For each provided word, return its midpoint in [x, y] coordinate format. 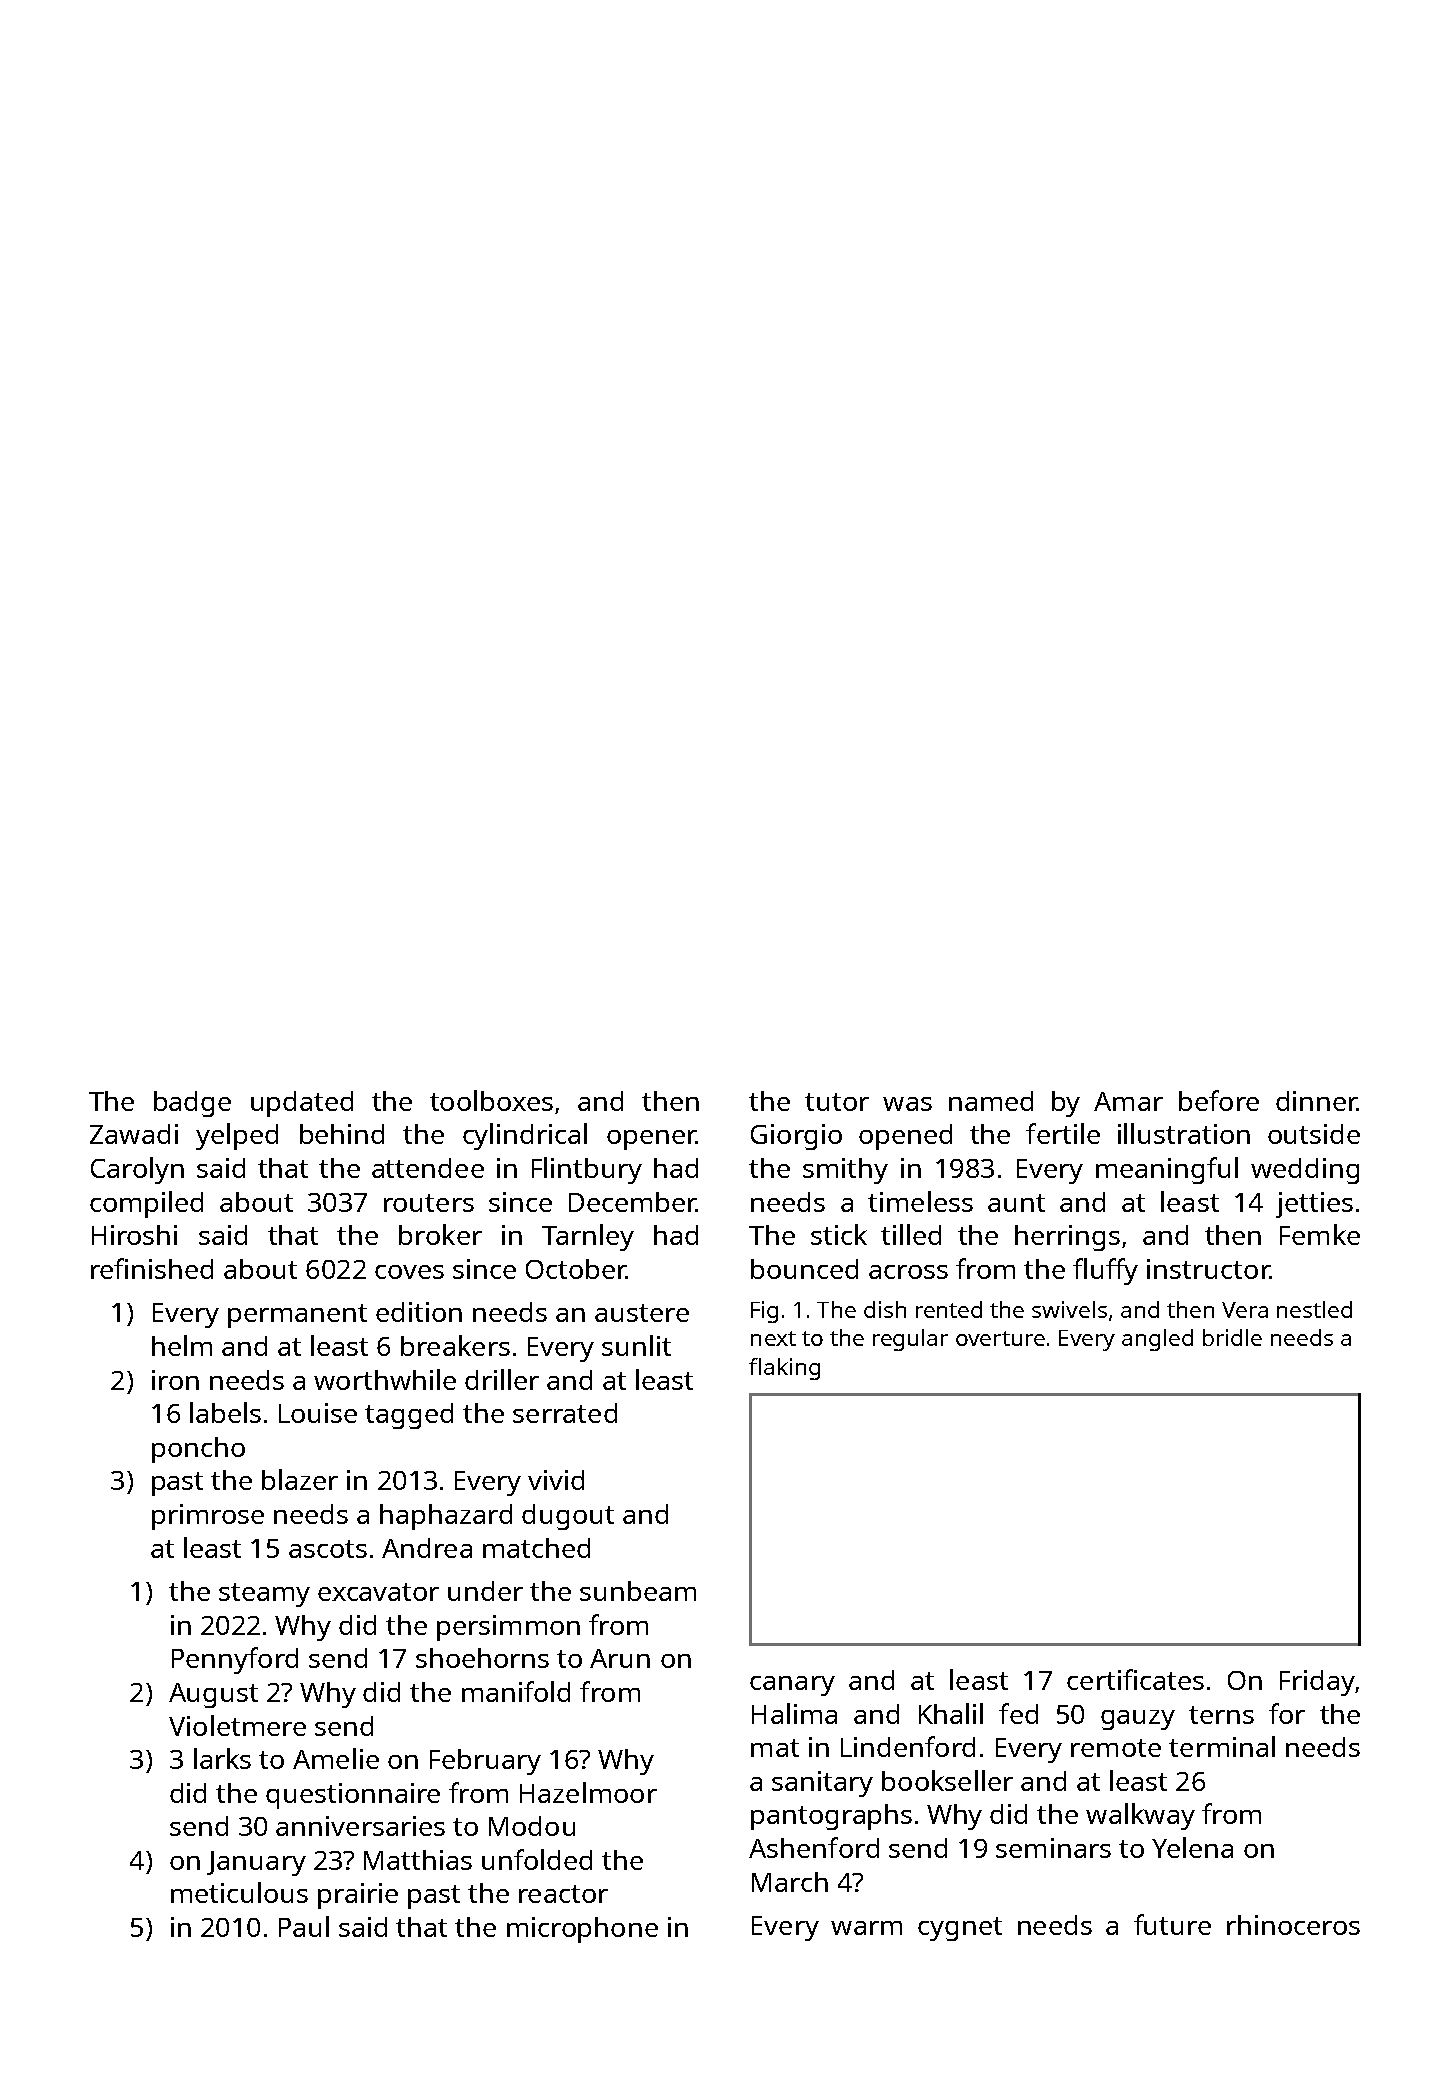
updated [302, 1104]
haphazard [446, 1517]
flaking [784, 1369]
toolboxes [491, 1100]
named [991, 1101]
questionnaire [353, 1796]
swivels [1069, 1309]
